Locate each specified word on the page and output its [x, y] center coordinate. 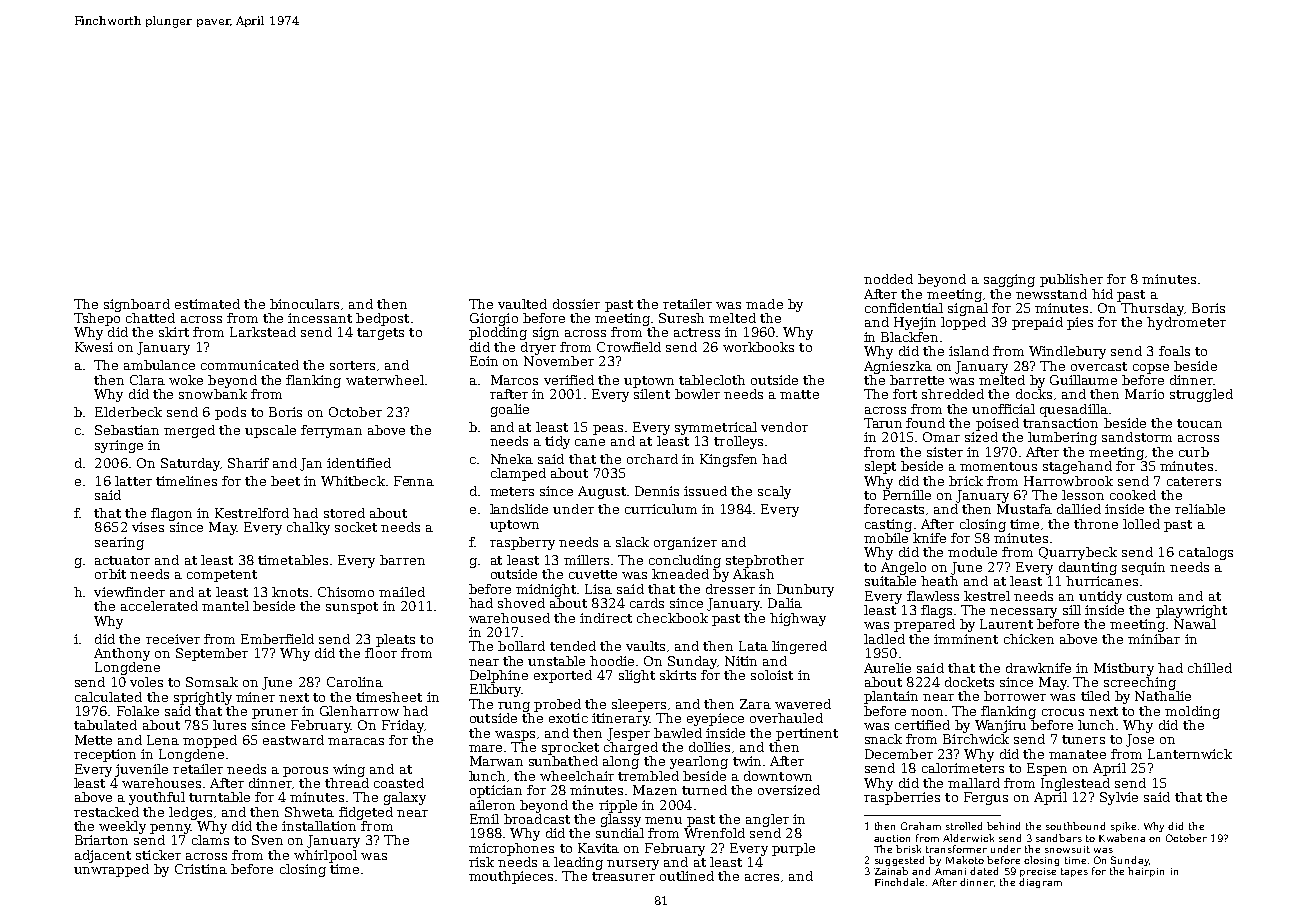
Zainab [891, 871]
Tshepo [97, 319]
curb [1194, 452]
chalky [308, 528]
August [602, 492]
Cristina [201, 869]
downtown [778, 776]
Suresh [681, 318]
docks [1034, 394]
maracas [356, 741]
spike [1123, 827]
